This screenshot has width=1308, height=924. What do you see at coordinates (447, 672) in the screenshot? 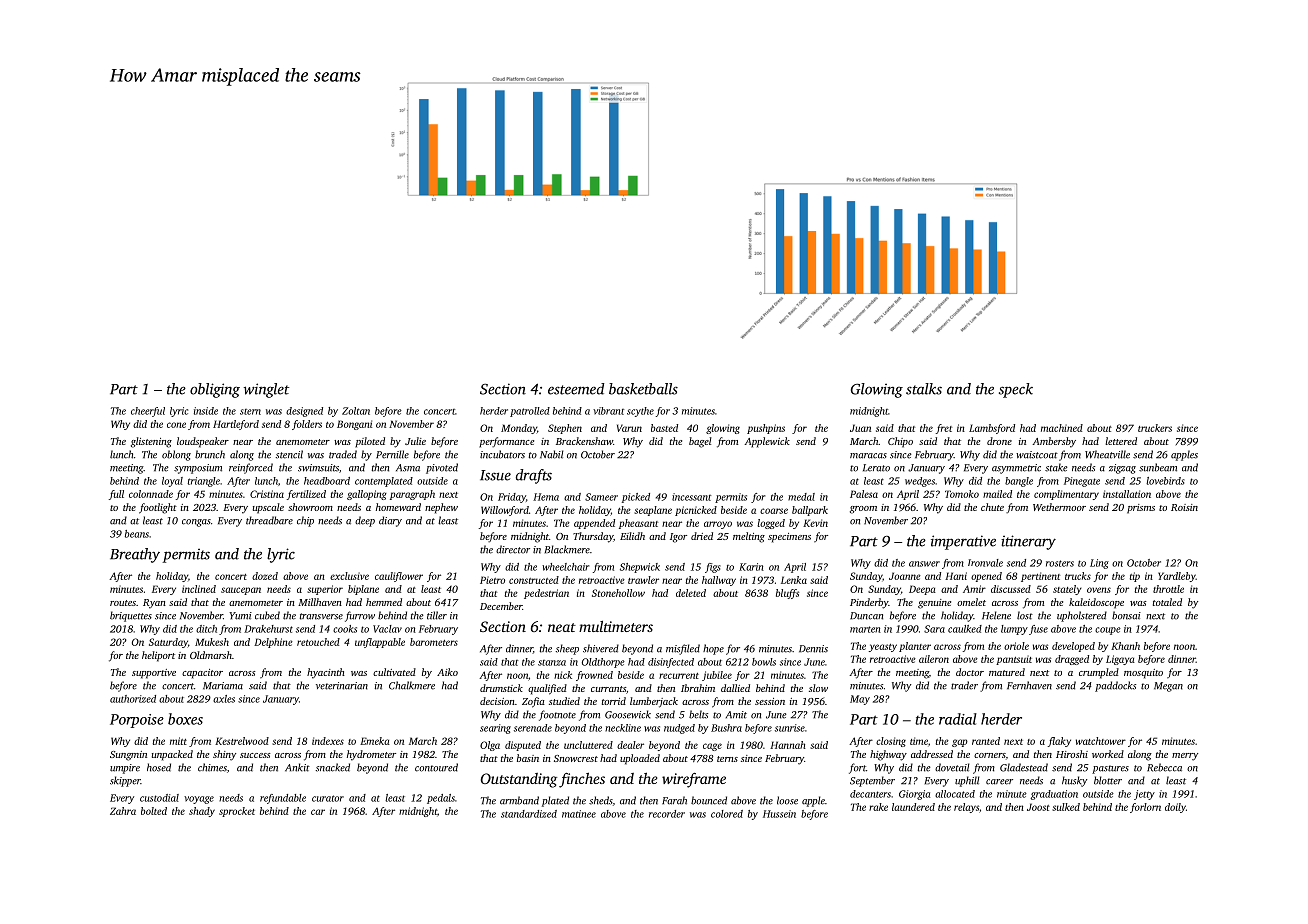
I see `Aiko` at bounding box center [447, 672].
